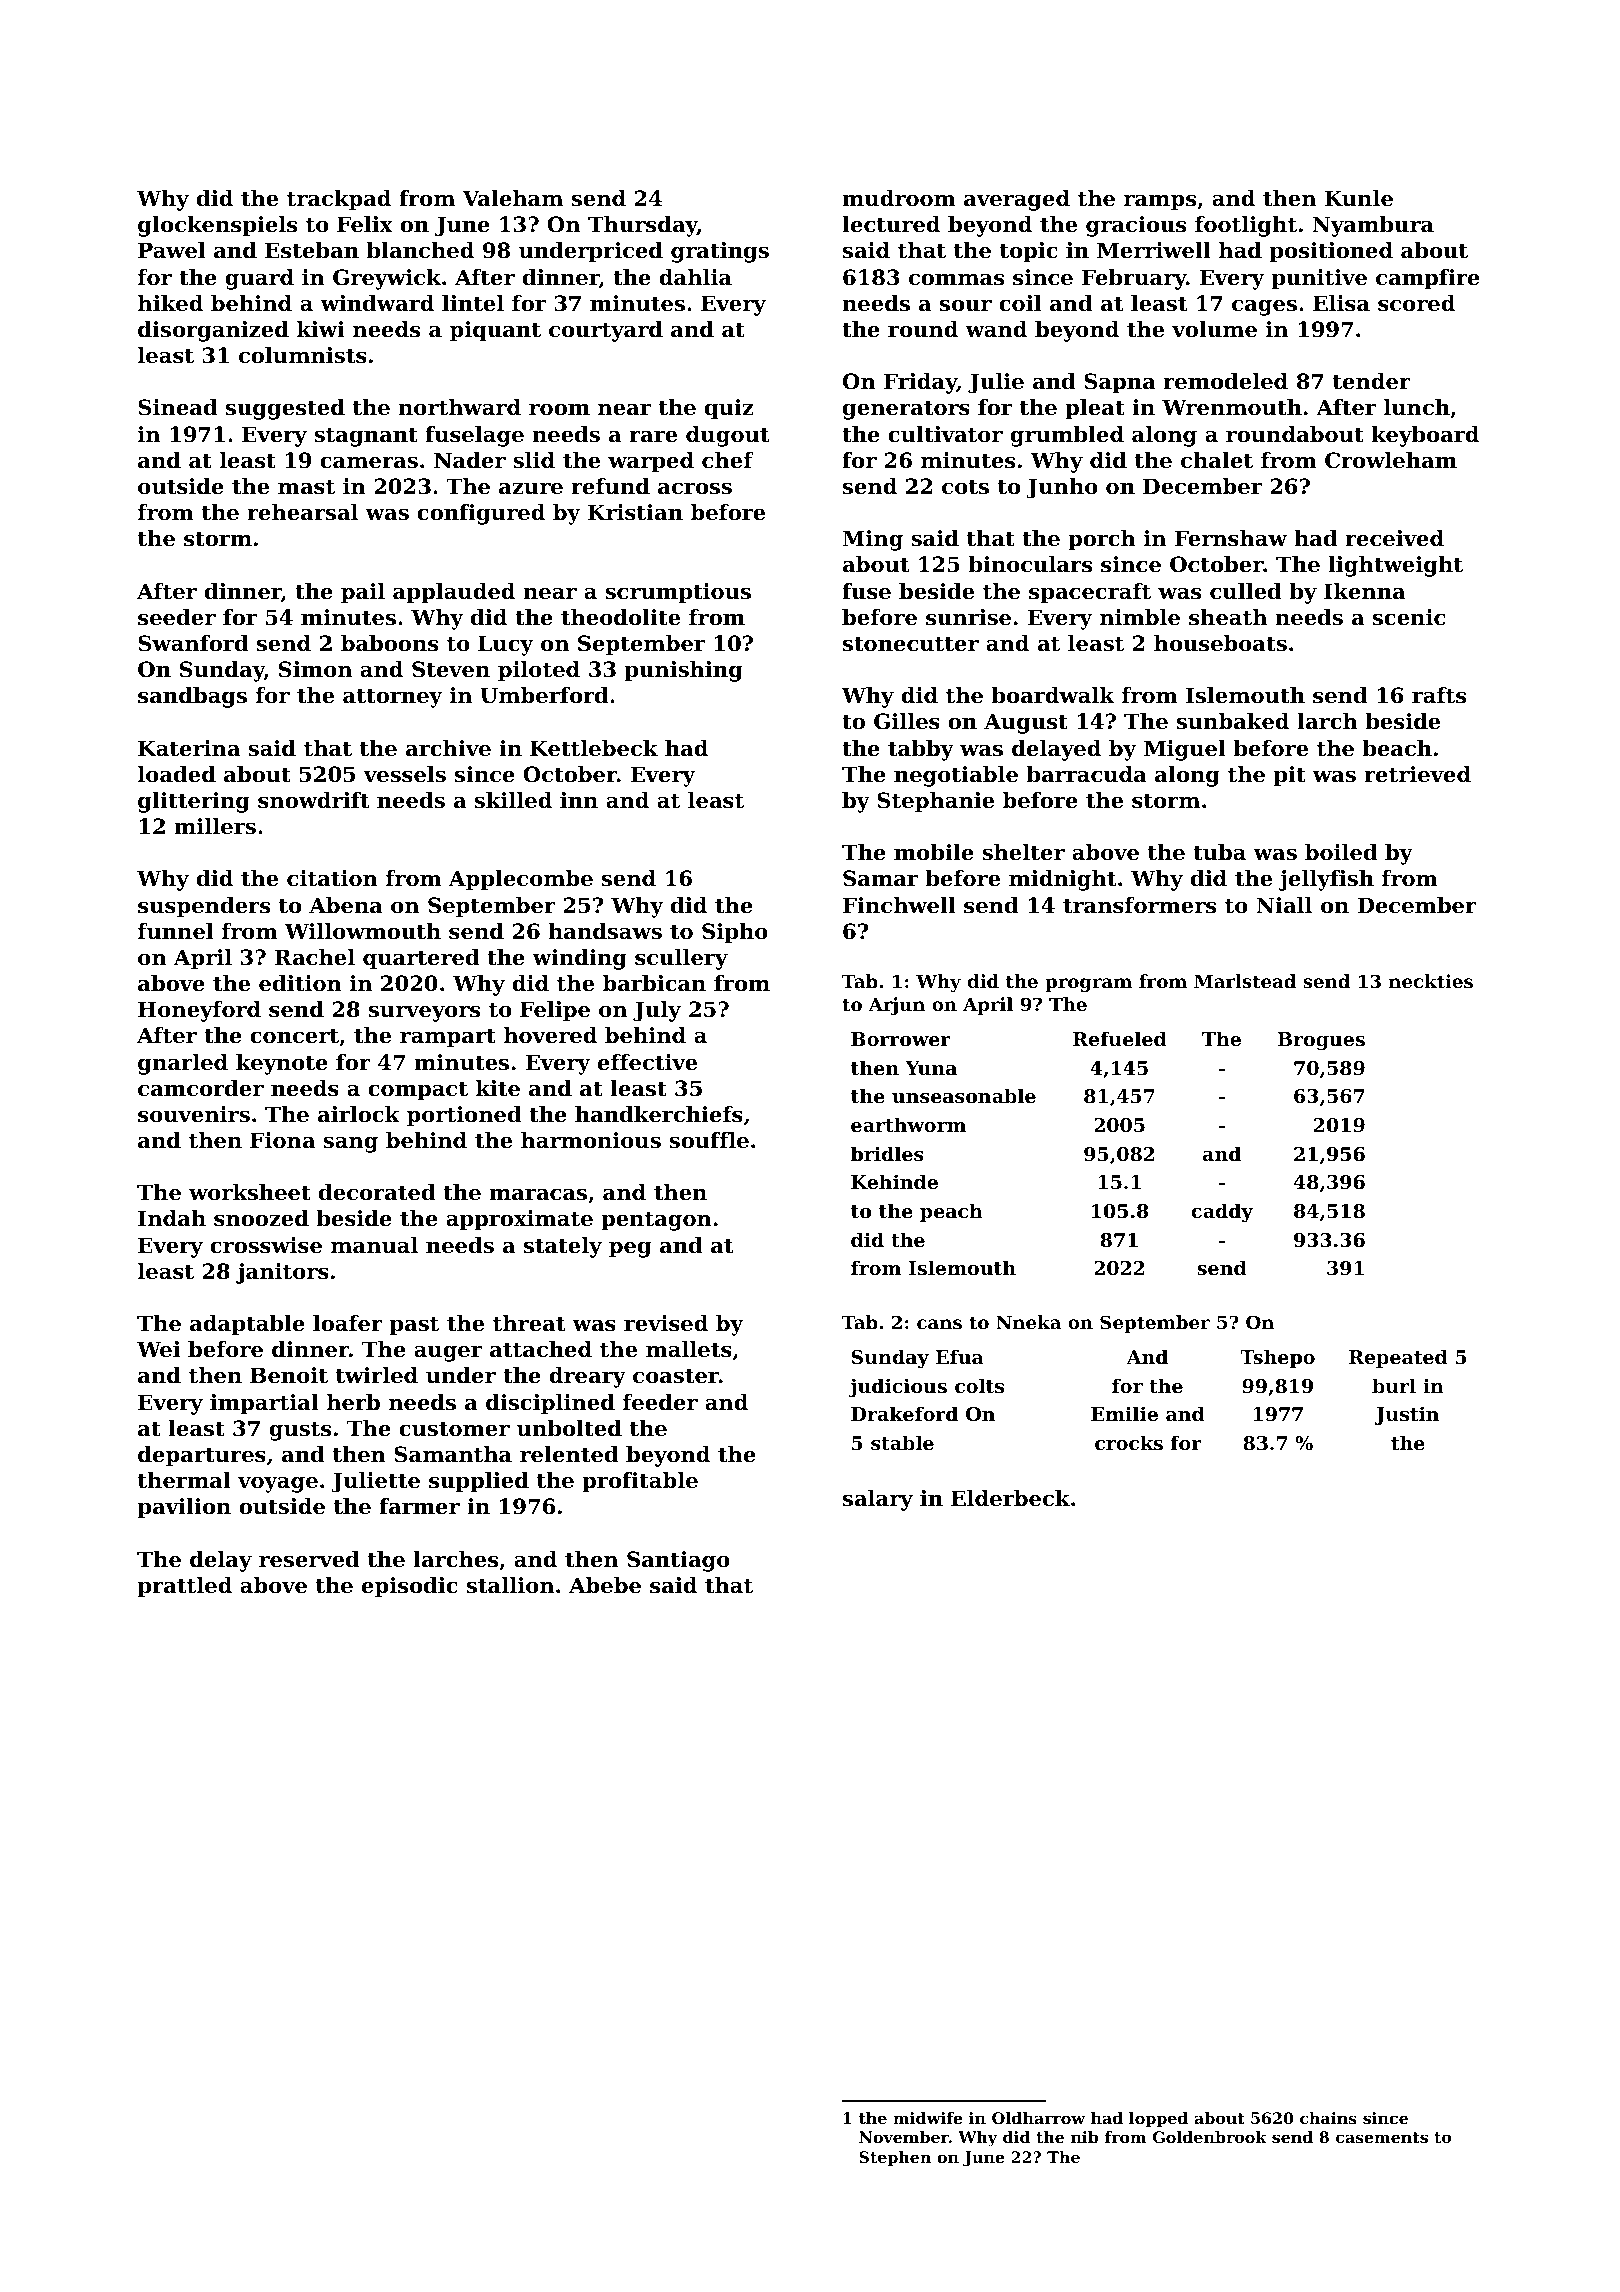 This screenshot has height=2292, width=1620. What do you see at coordinates (735, 933) in the screenshot?
I see `Sipho` at bounding box center [735, 933].
